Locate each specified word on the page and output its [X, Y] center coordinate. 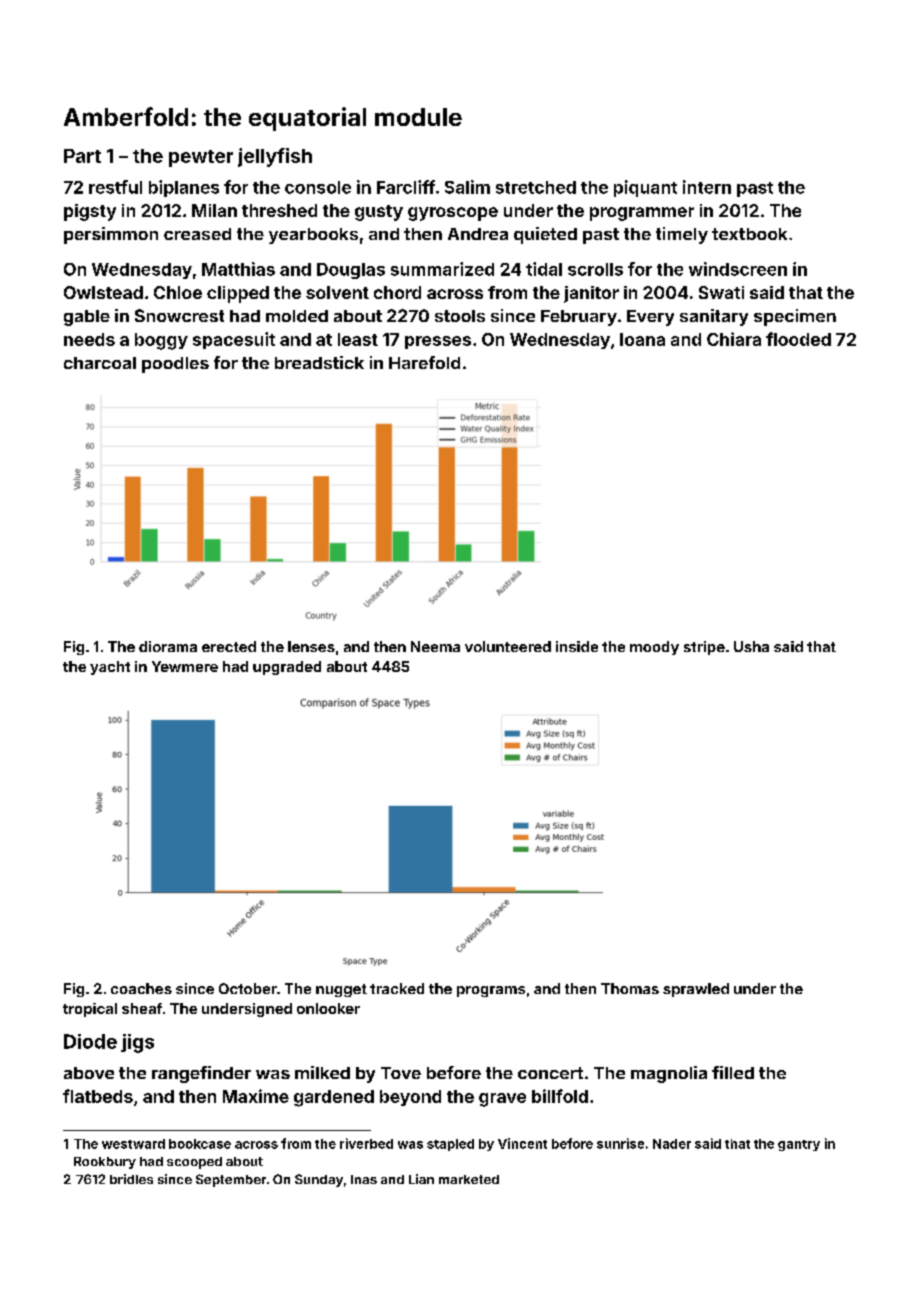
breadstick [319, 362]
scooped [194, 1163]
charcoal [100, 363]
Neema [435, 646]
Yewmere [185, 666]
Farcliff [406, 187]
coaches [141, 988]
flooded [798, 339]
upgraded [287, 668]
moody [654, 648]
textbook [749, 234]
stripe [704, 648]
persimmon [111, 235]
